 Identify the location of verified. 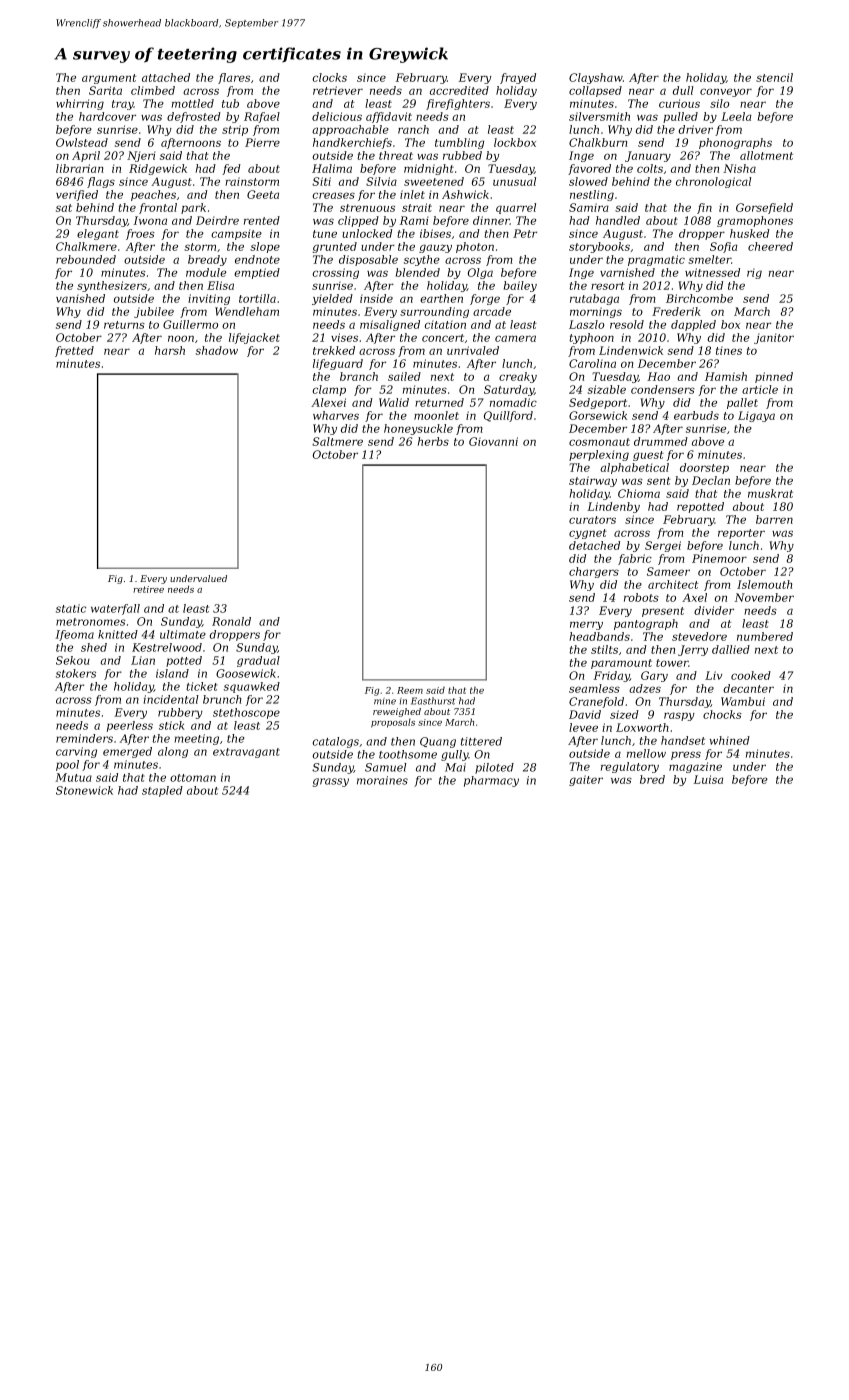
(77, 195).
